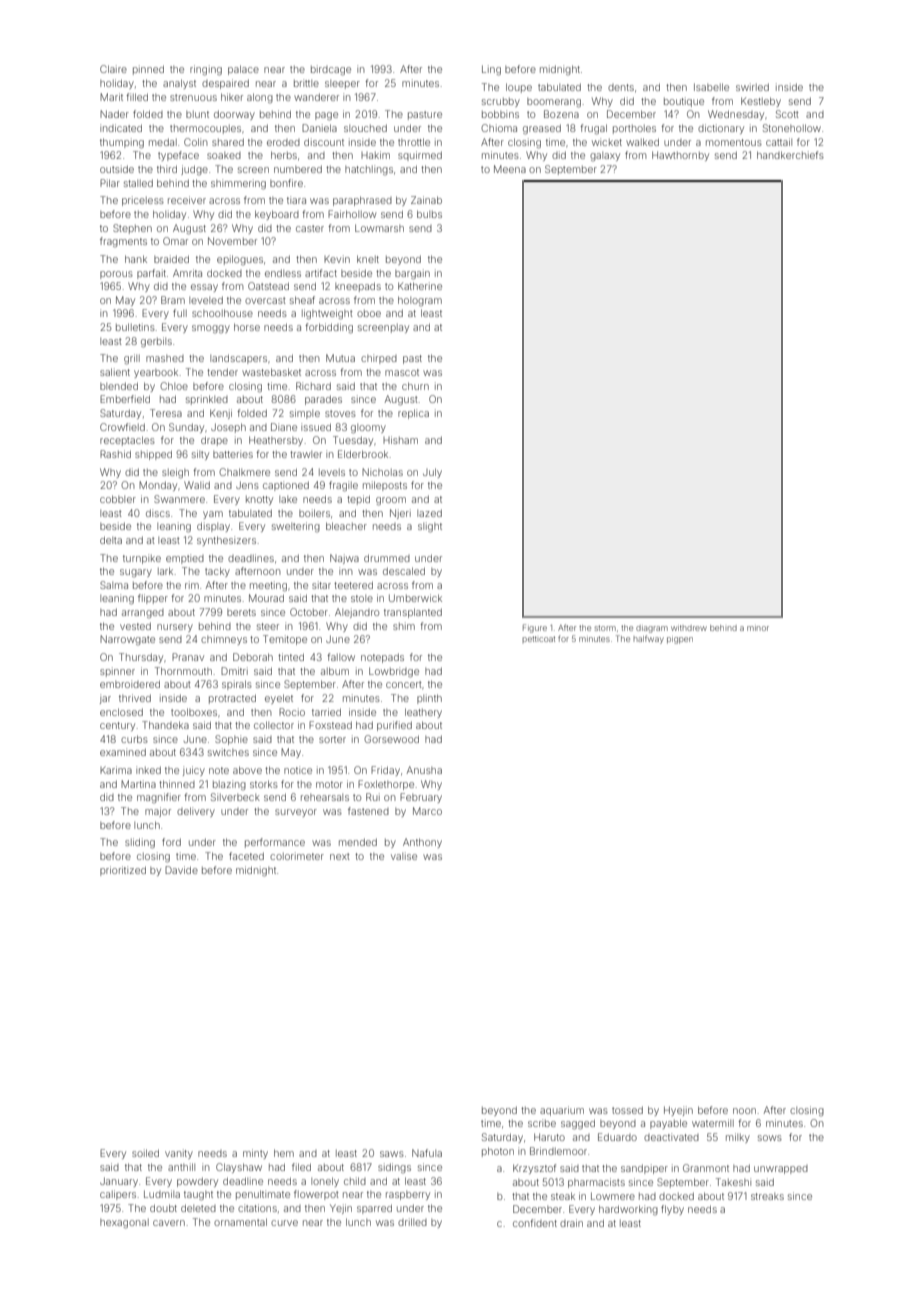  Describe the element at coordinates (298, 770) in the screenshot. I see `notice` at that location.
